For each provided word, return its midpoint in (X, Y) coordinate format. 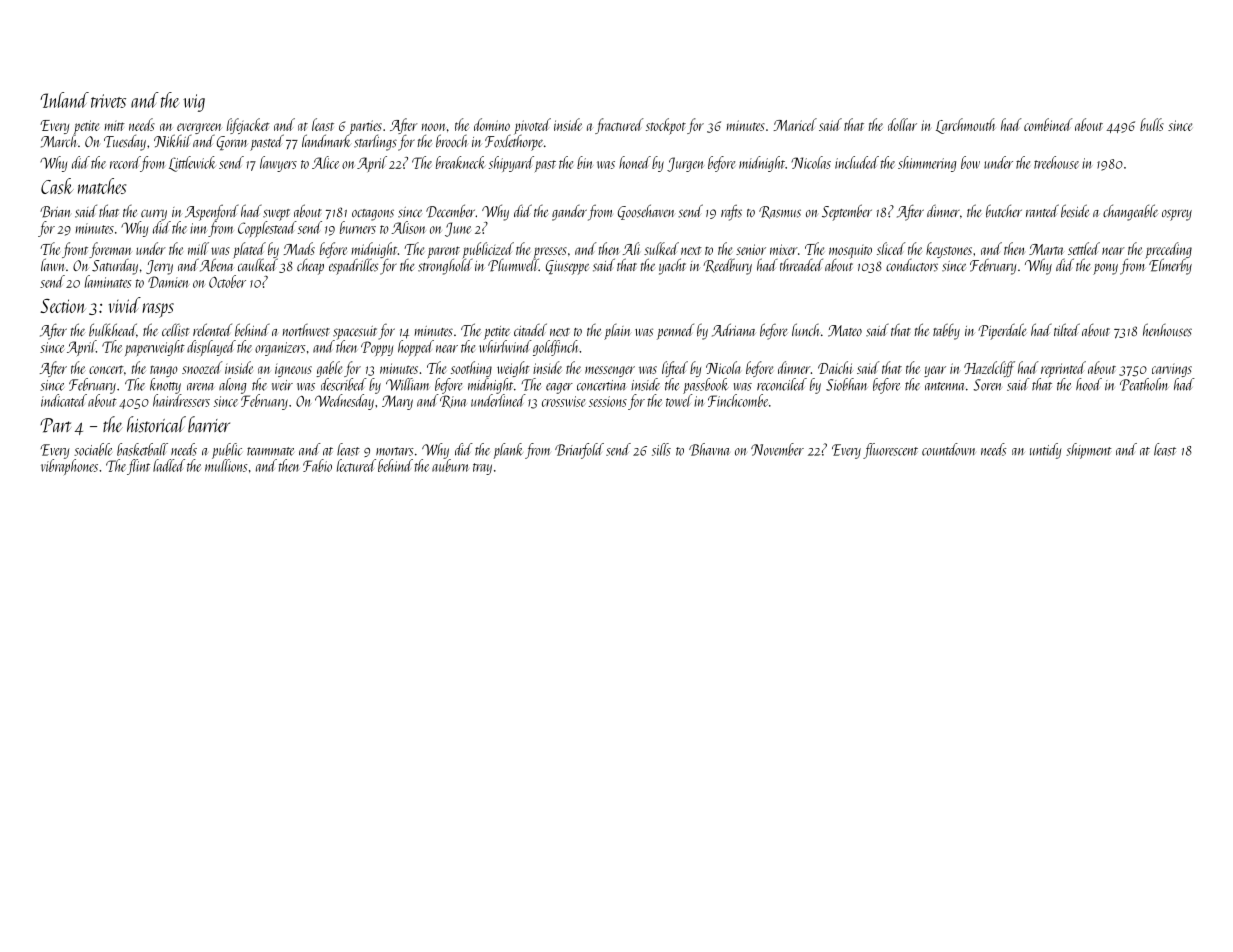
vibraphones (69, 467)
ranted (1042, 210)
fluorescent (890, 451)
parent (443, 252)
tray (482, 469)
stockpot (666, 126)
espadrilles (353, 266)
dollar (902, 124)
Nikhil (173, 140)
